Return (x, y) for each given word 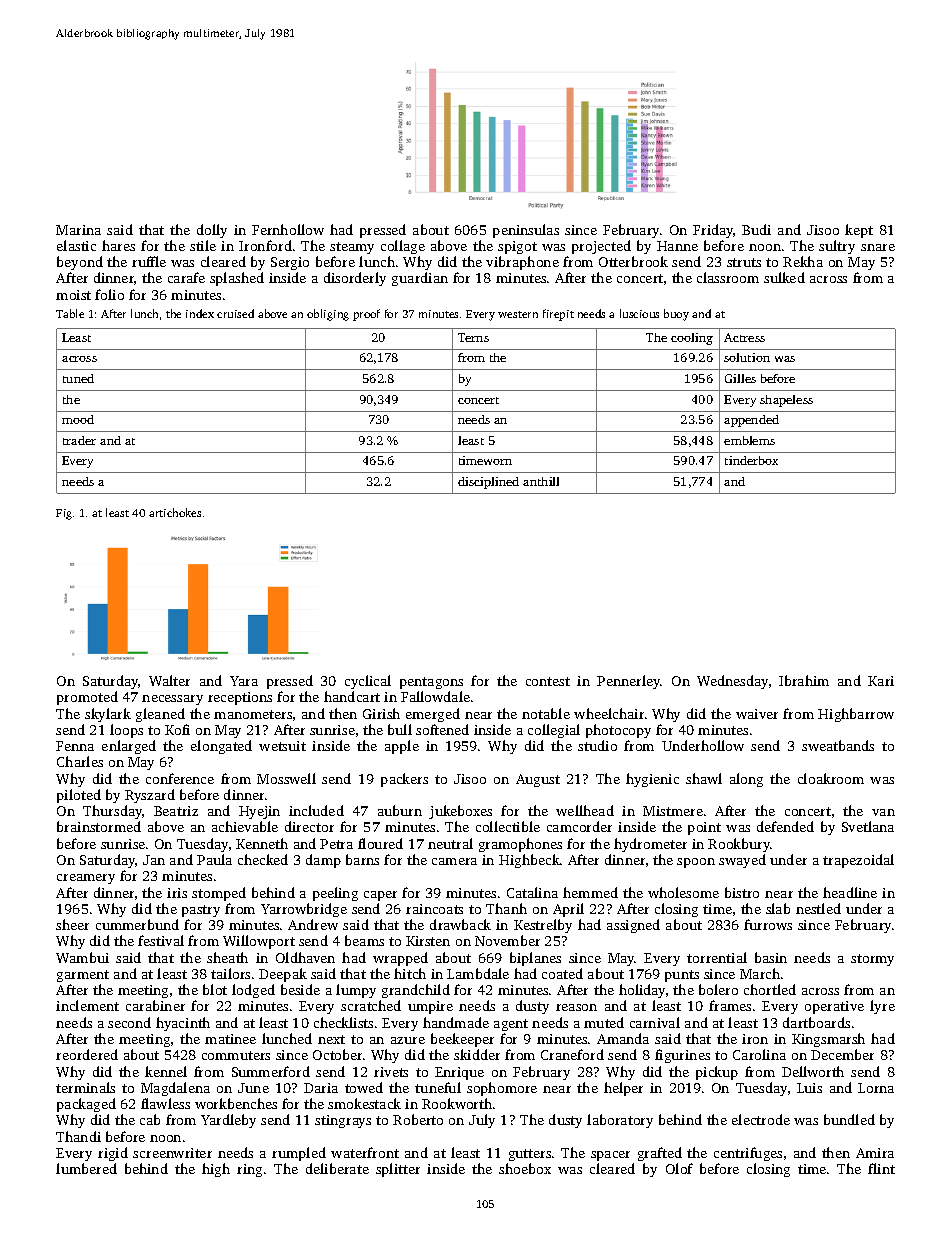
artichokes (175, 512)
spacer (610, 1156)
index (200, 313)
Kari (881, 681)
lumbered (86, 1168)
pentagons (431, 683)
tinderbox (751, 460)
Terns (473, 337)
